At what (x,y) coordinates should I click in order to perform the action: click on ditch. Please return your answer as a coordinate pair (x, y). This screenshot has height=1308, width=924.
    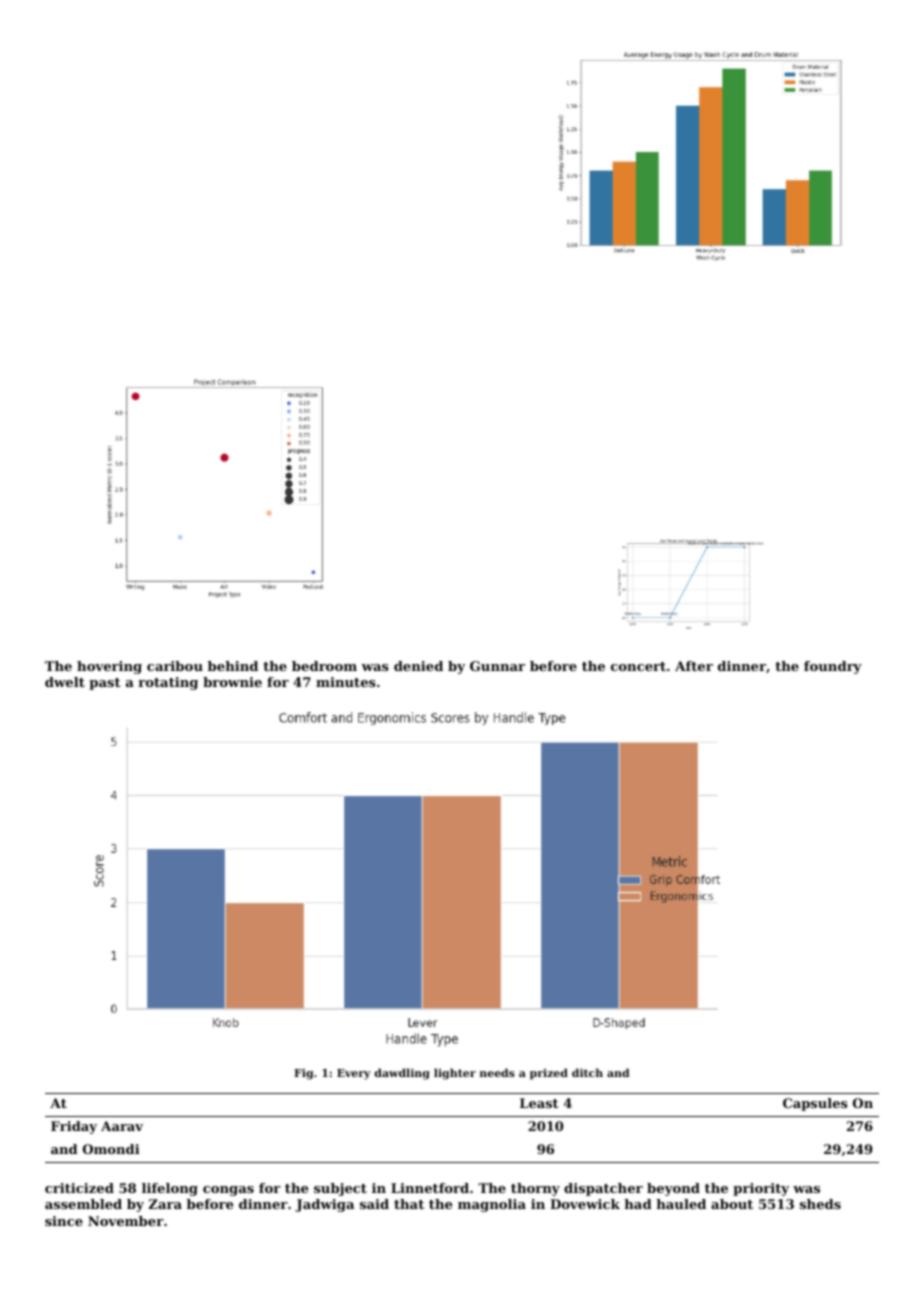
    Looking at the image, I should click on (587, 1072).
